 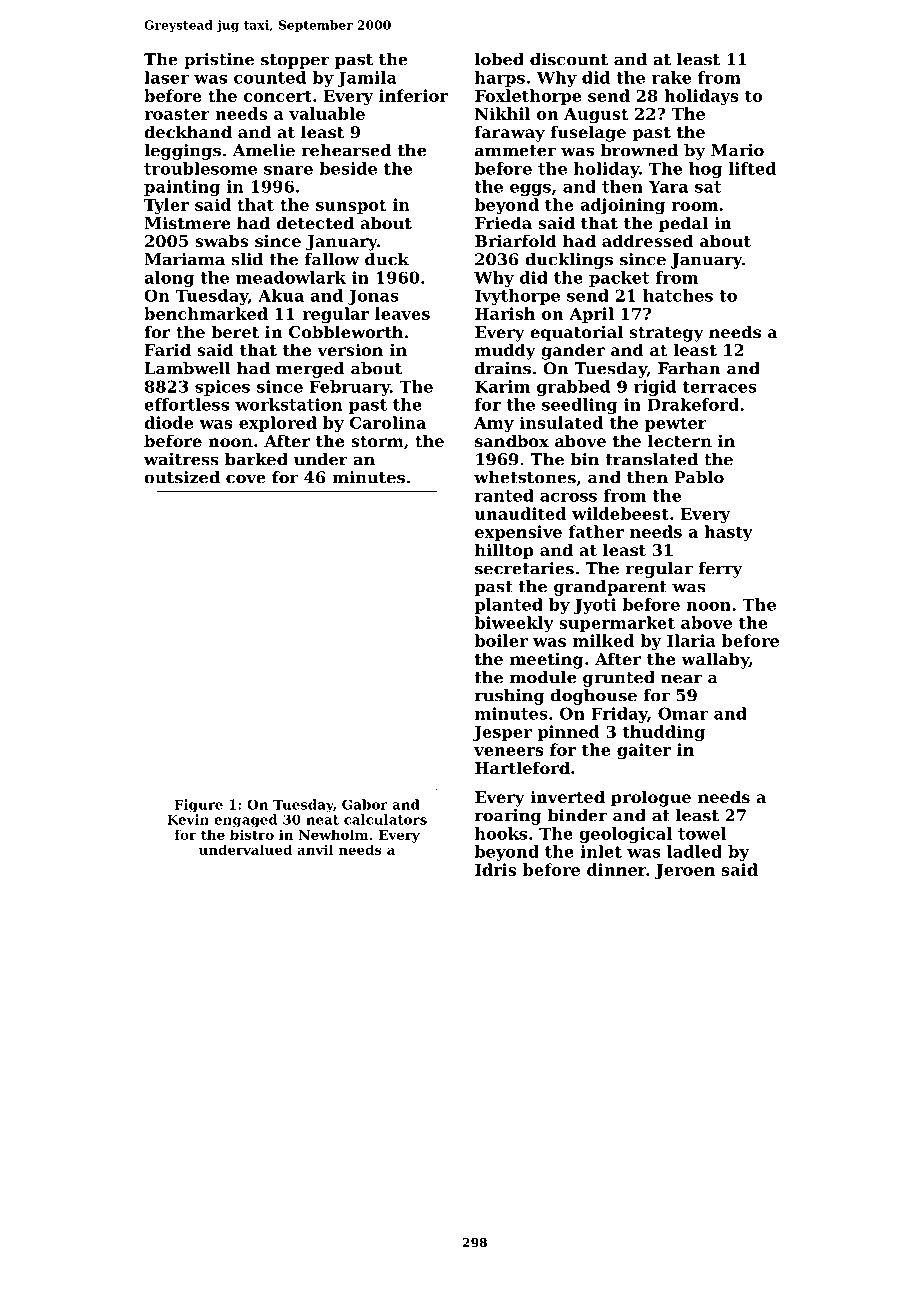 What do you see at coordinates (199, 805) in the screenshot?
I see `Figure` at bounding box center [199, 805].
